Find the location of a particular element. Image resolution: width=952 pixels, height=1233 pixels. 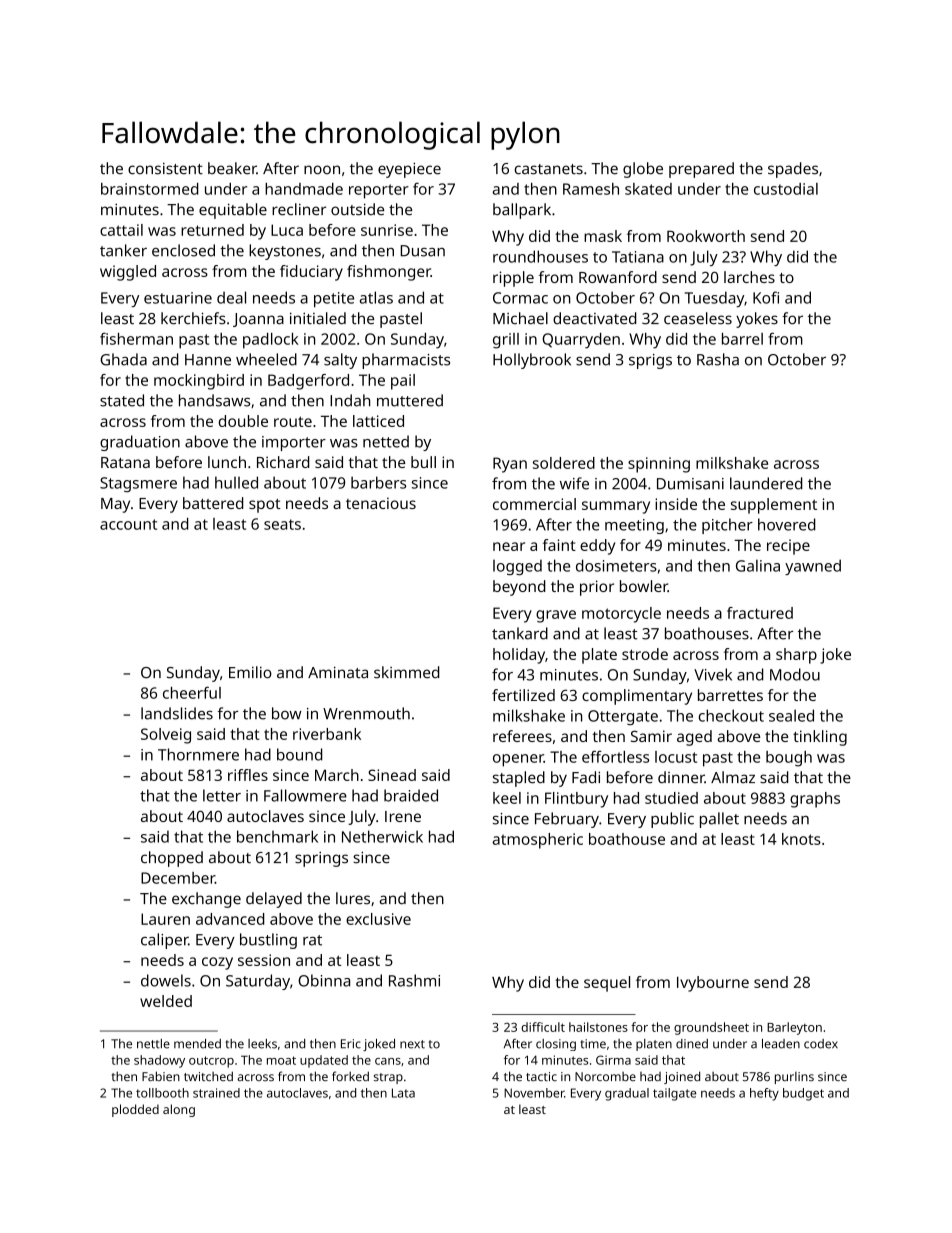

soldered is located at coordinates (564, 463).
